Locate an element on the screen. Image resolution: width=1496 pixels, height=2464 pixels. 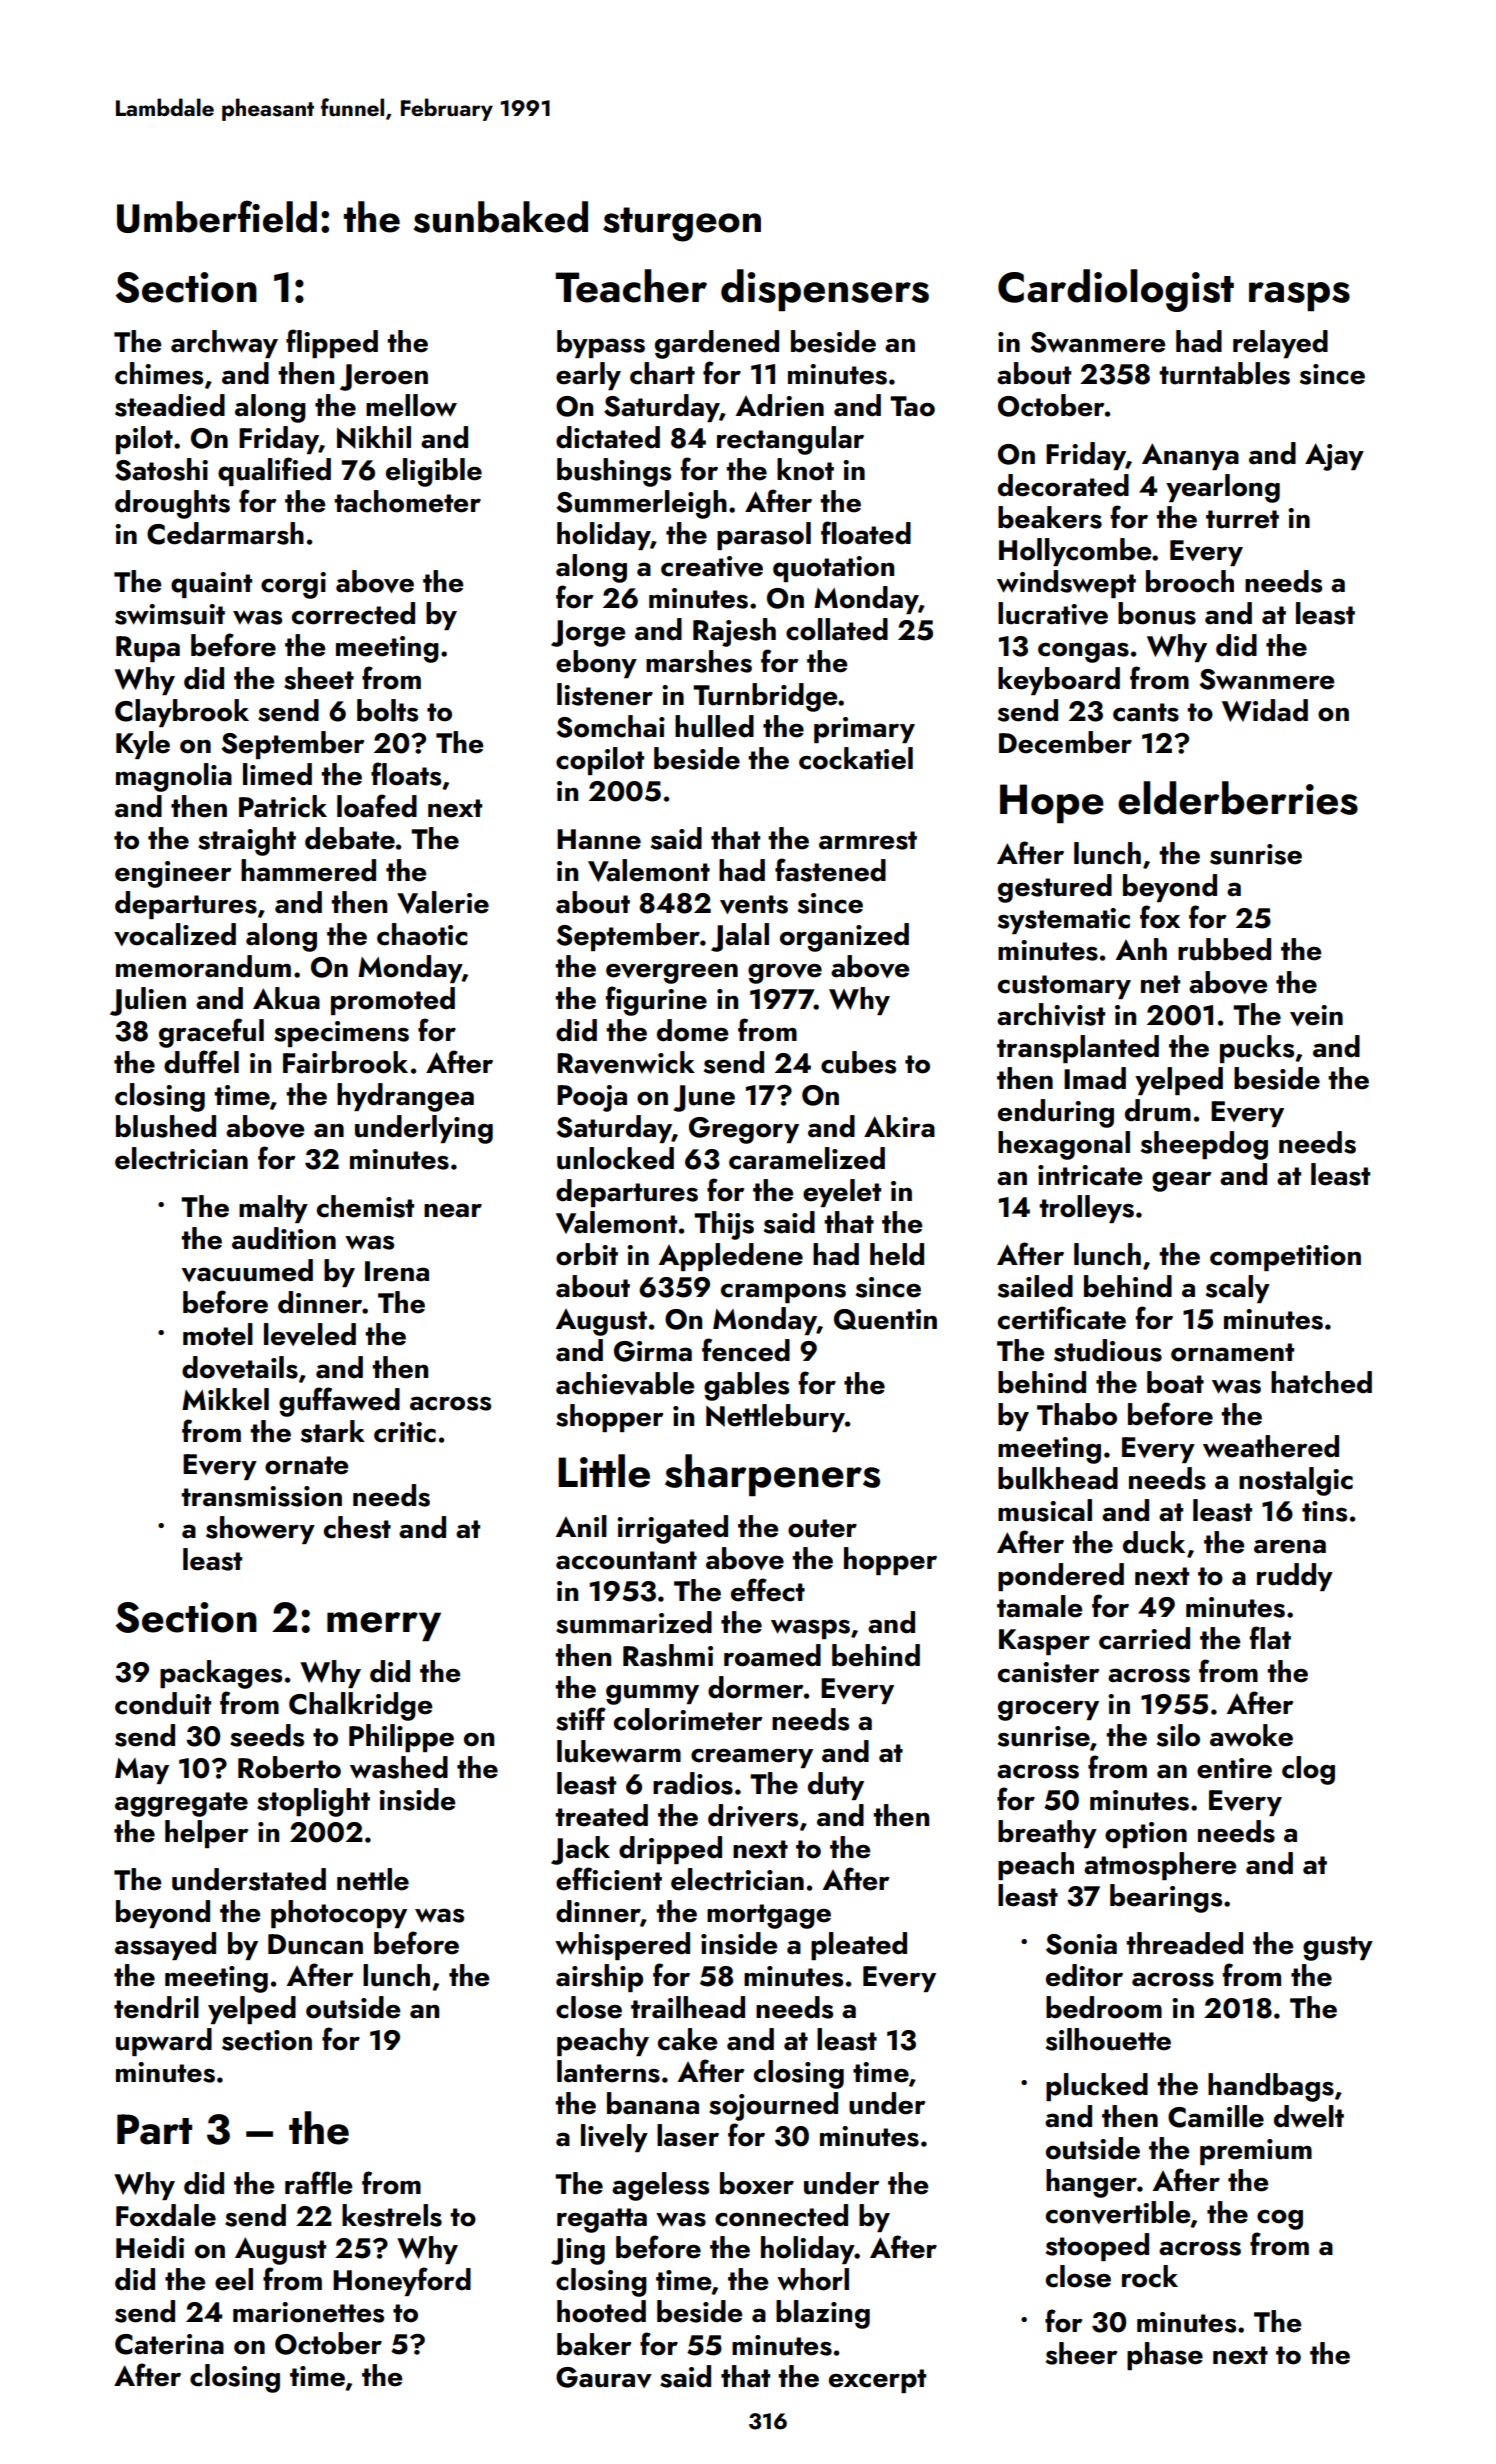
excerpt is located at coordinates (877, 2381).
